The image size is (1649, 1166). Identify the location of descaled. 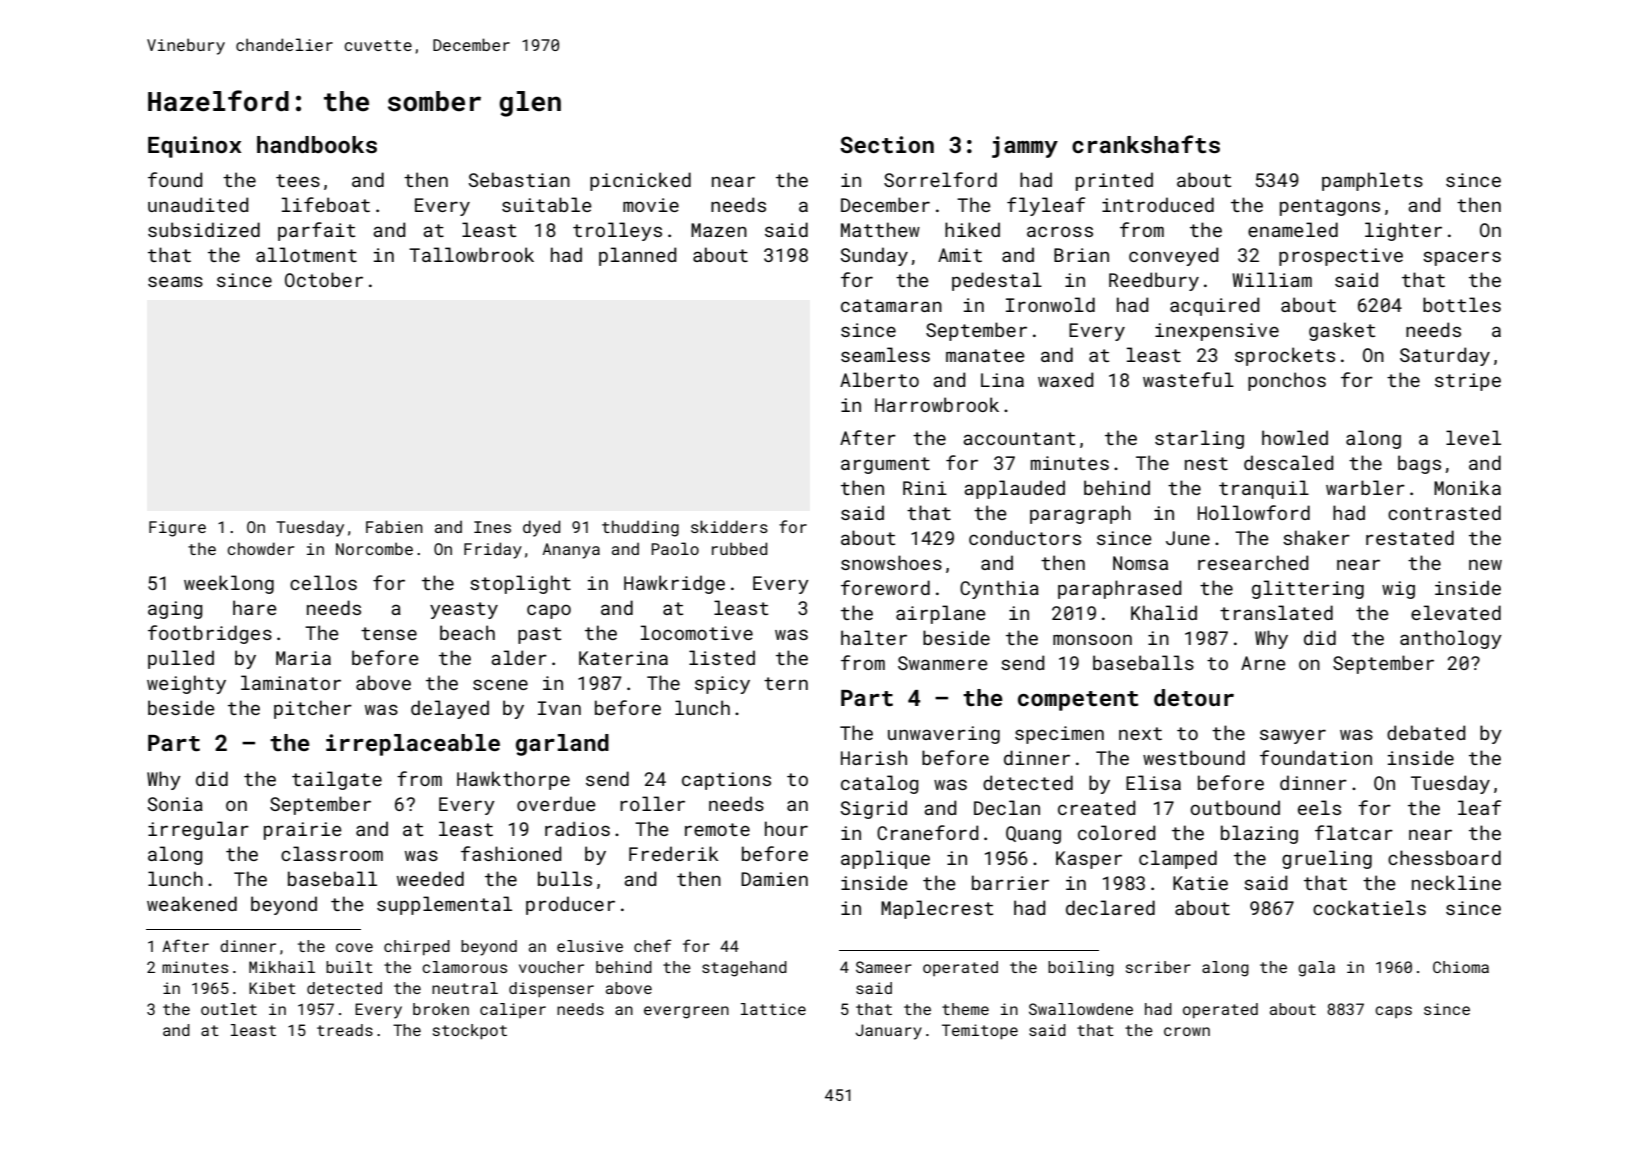
(1288, 462).
